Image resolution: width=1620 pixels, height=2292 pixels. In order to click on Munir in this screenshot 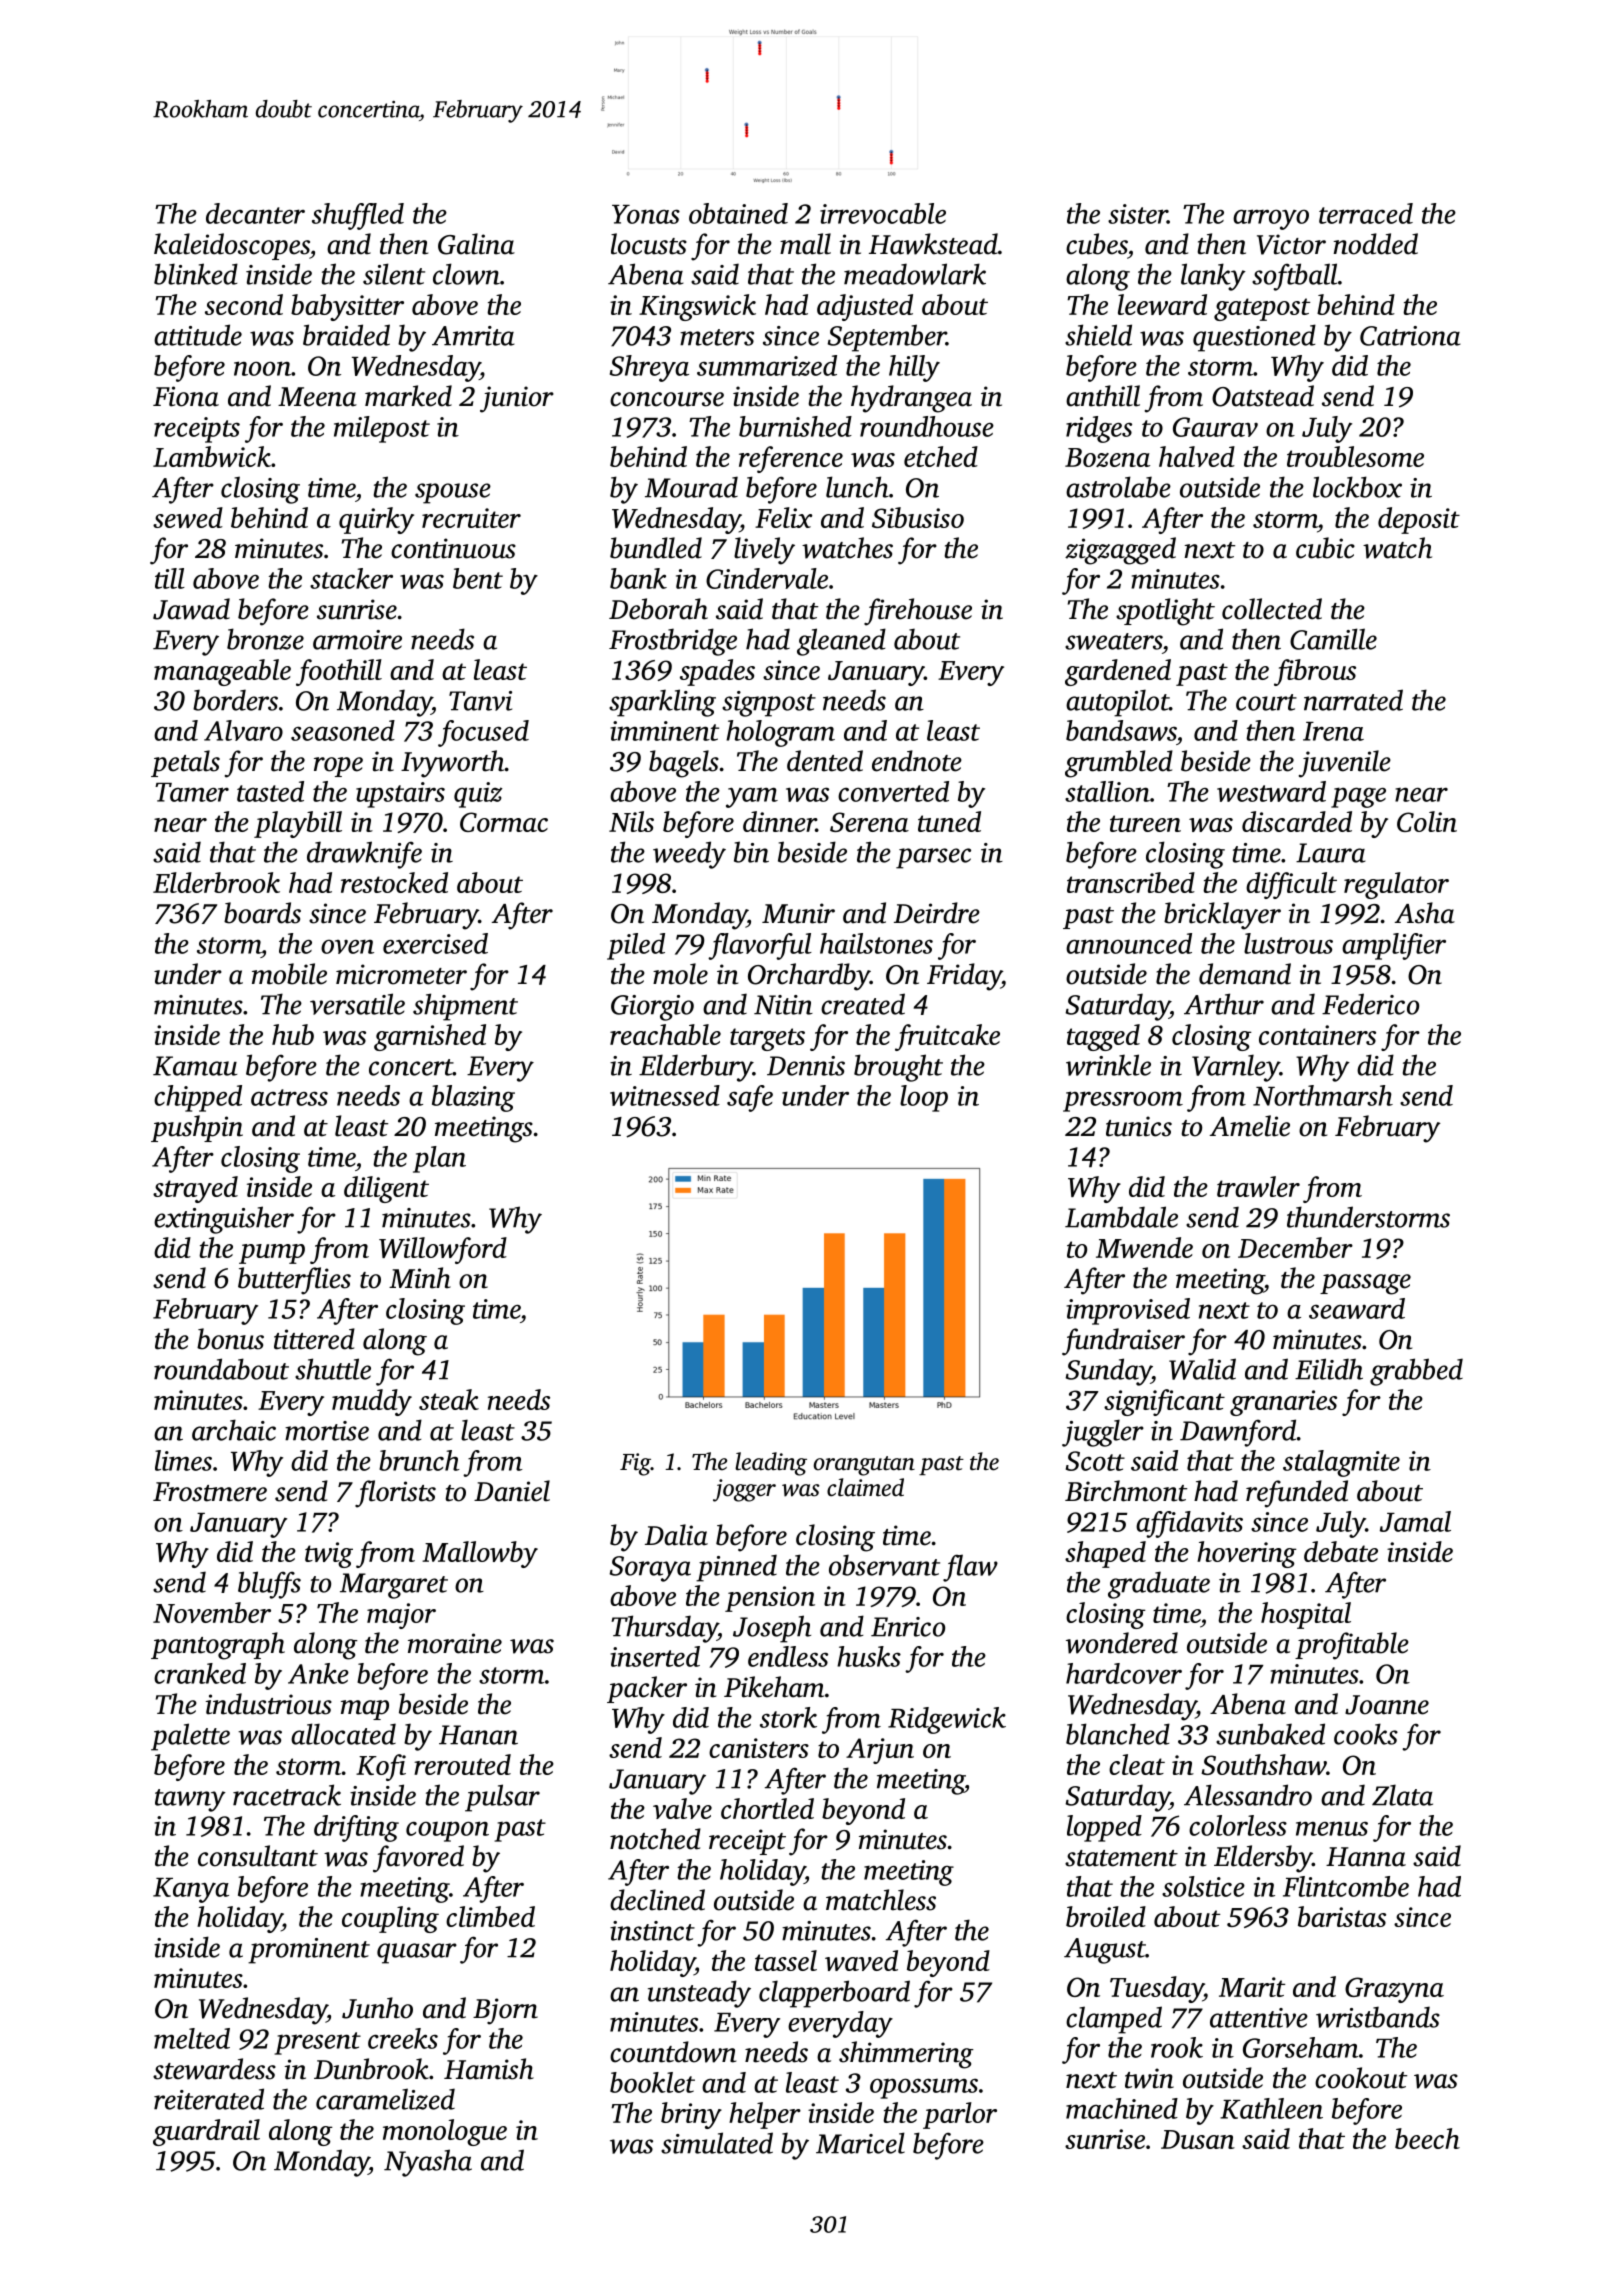, I will do `click(798, 913)`.
